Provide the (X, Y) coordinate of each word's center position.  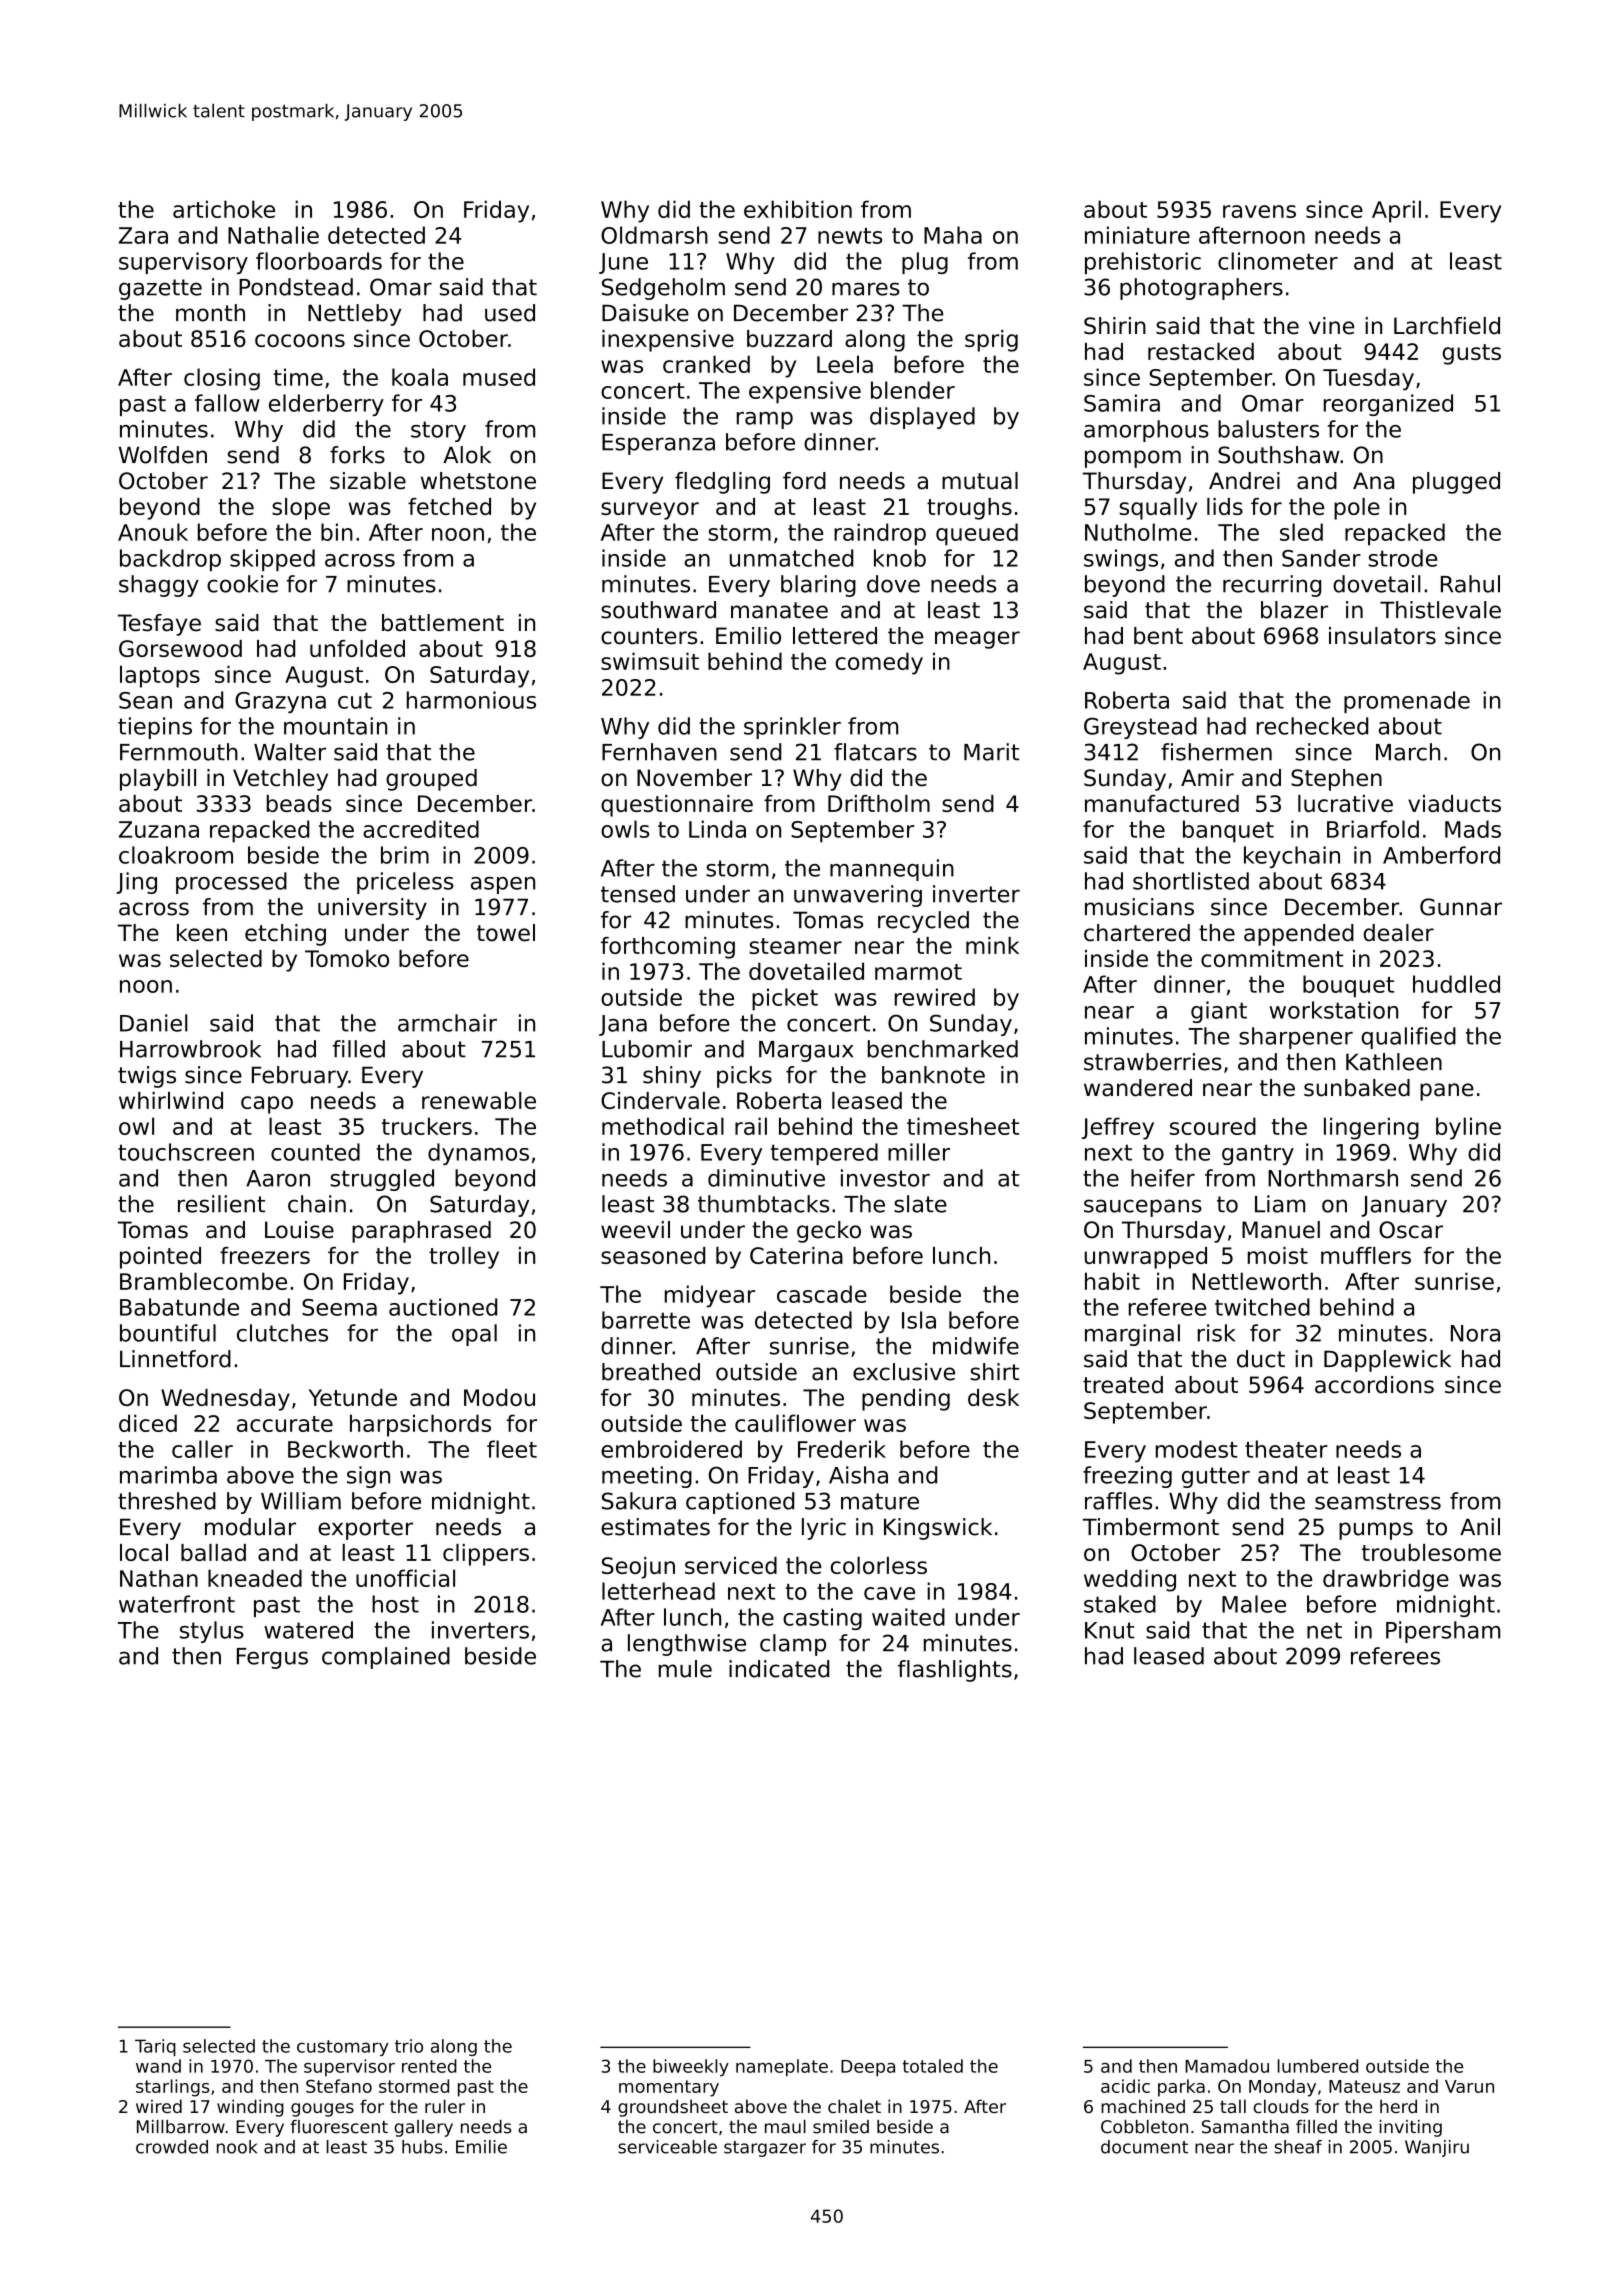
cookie (242, 584)
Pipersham (1443, 1632)
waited (908, 1617)
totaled (932, 2066)
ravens (1259, 211)
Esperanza (658, 444)
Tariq (155, 2047)
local (144, 1552)
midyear (710, 1296)
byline (1468, 1128)
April (1396, 211)
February (300, 1077)
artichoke (224, 209)
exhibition (798, 209)
